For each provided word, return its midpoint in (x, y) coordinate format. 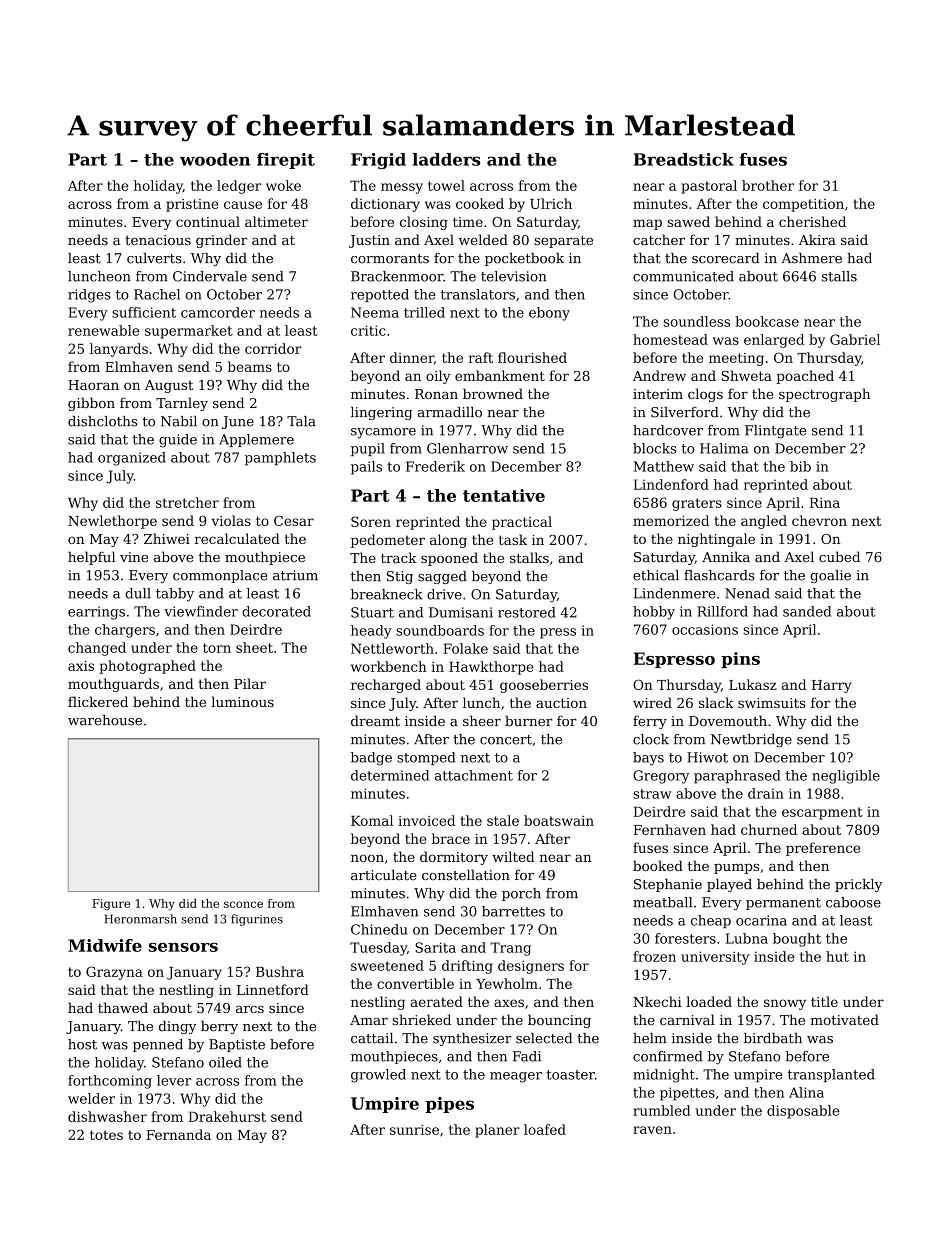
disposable (803, 1112)
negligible (846, 777)
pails (366, 468)
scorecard (726, 258)
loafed (545, 1129)
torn (217, 648)
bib (800, 466)
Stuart (372, 612)
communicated (683, 276)
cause (243, 205)
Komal (372, 820)
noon (367, 858)
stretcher (187, 502)
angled (764, 522)
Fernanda (178, 1134)
